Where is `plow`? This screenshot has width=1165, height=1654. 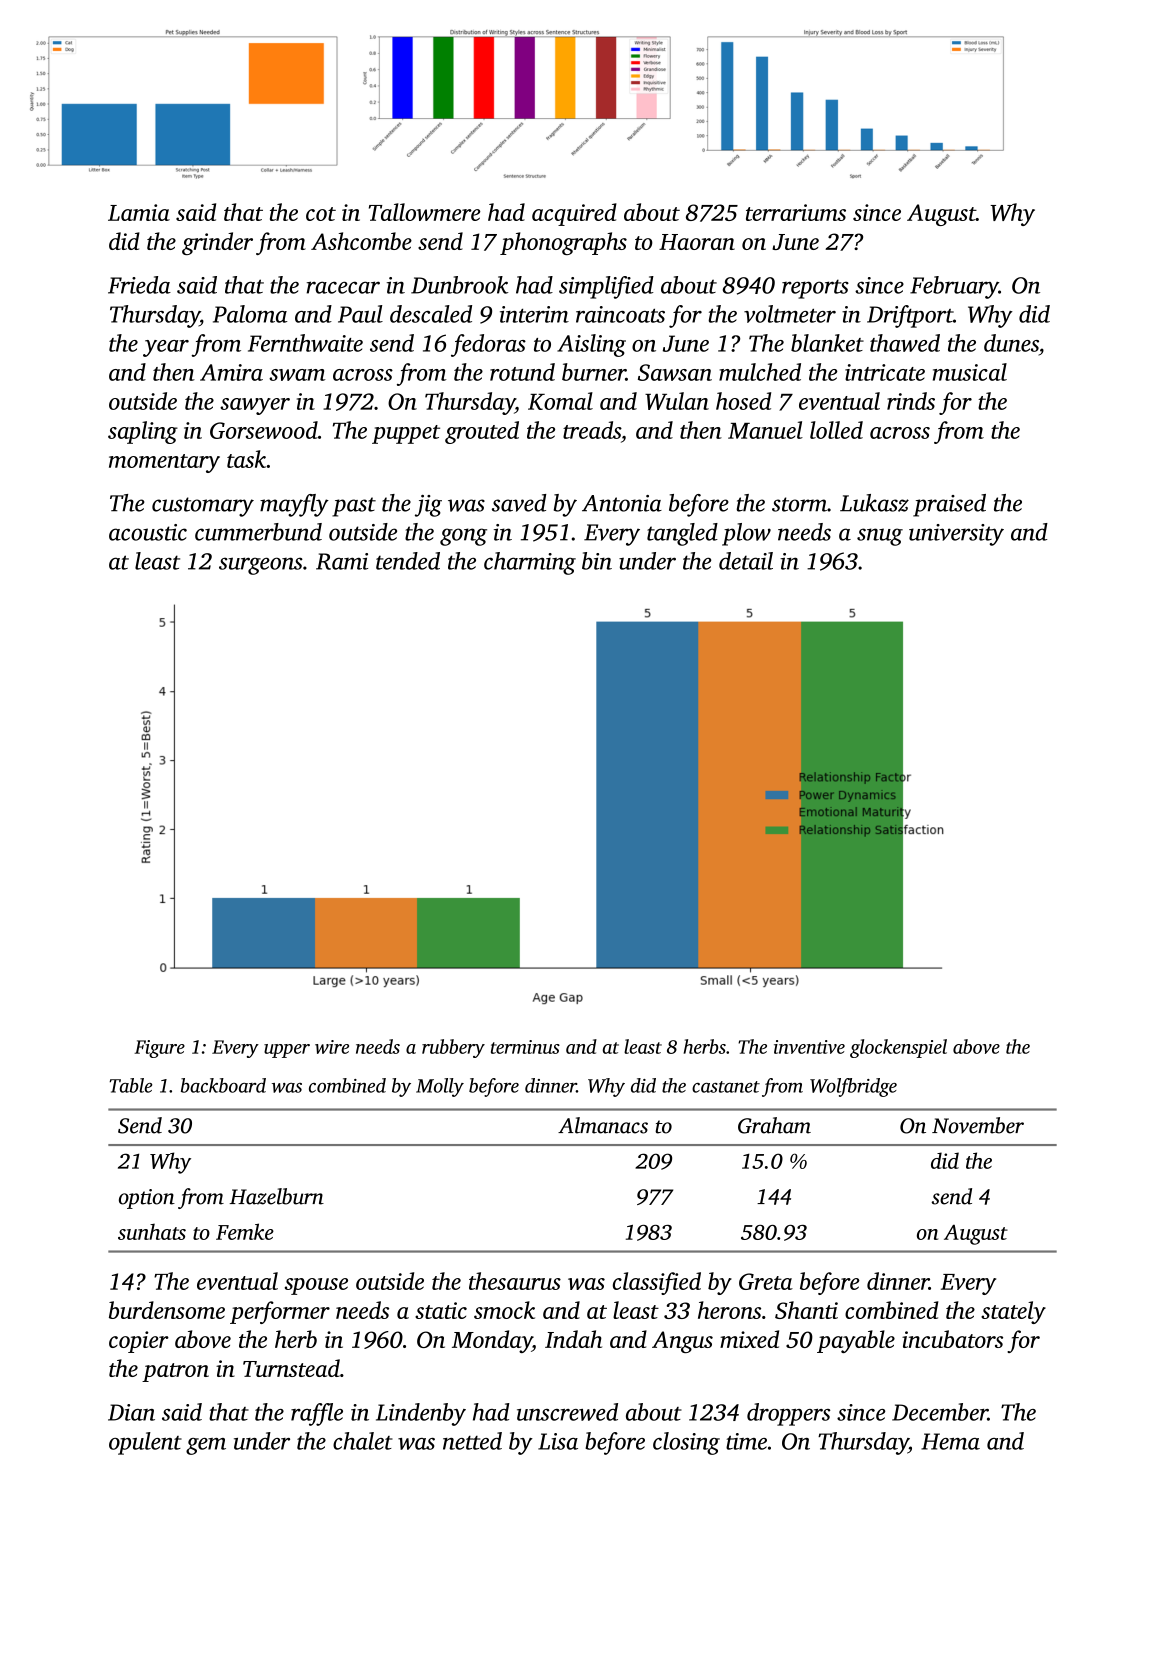
plow is located at coordinates (746, 534).
